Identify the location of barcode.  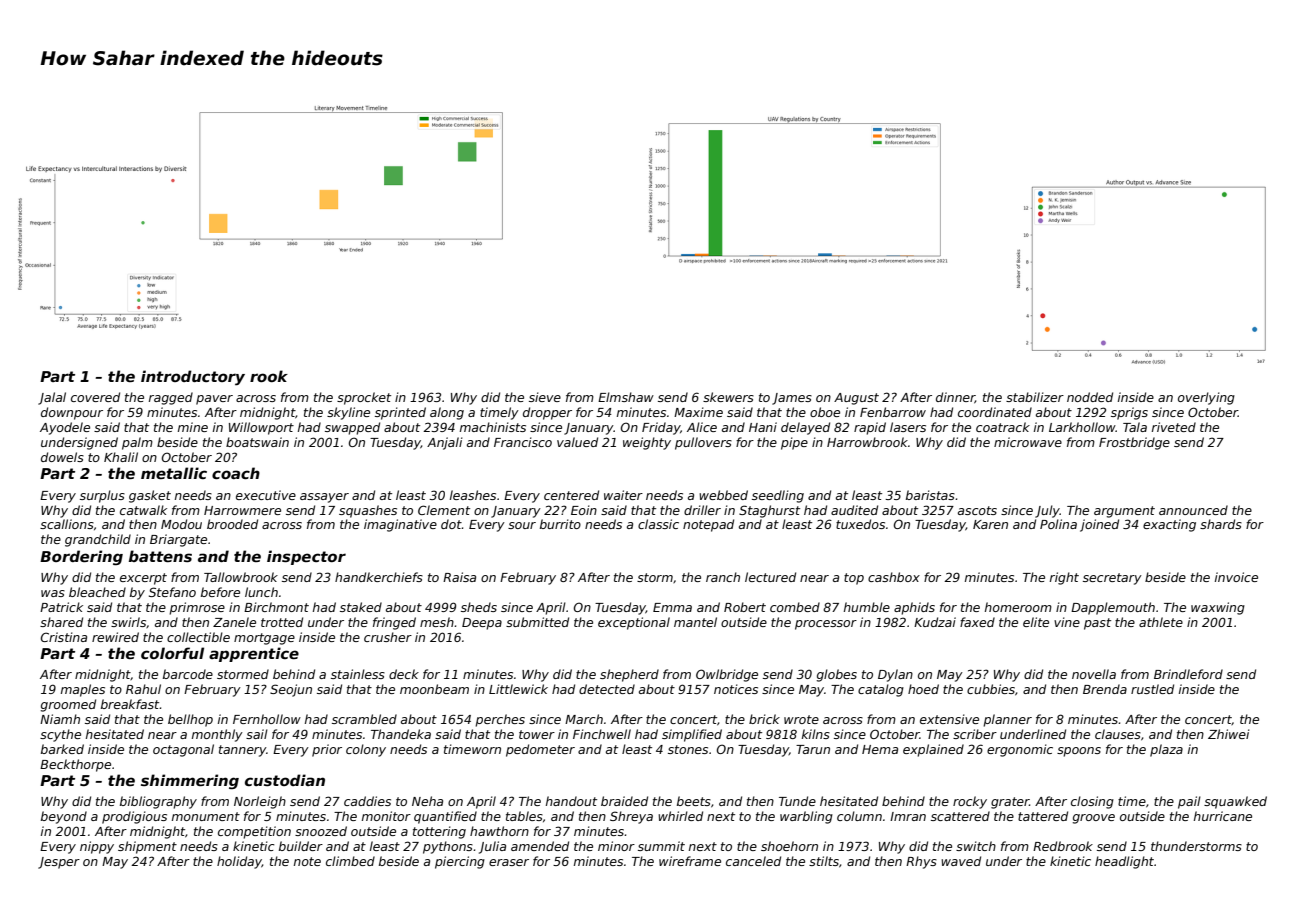
(188, 674).
